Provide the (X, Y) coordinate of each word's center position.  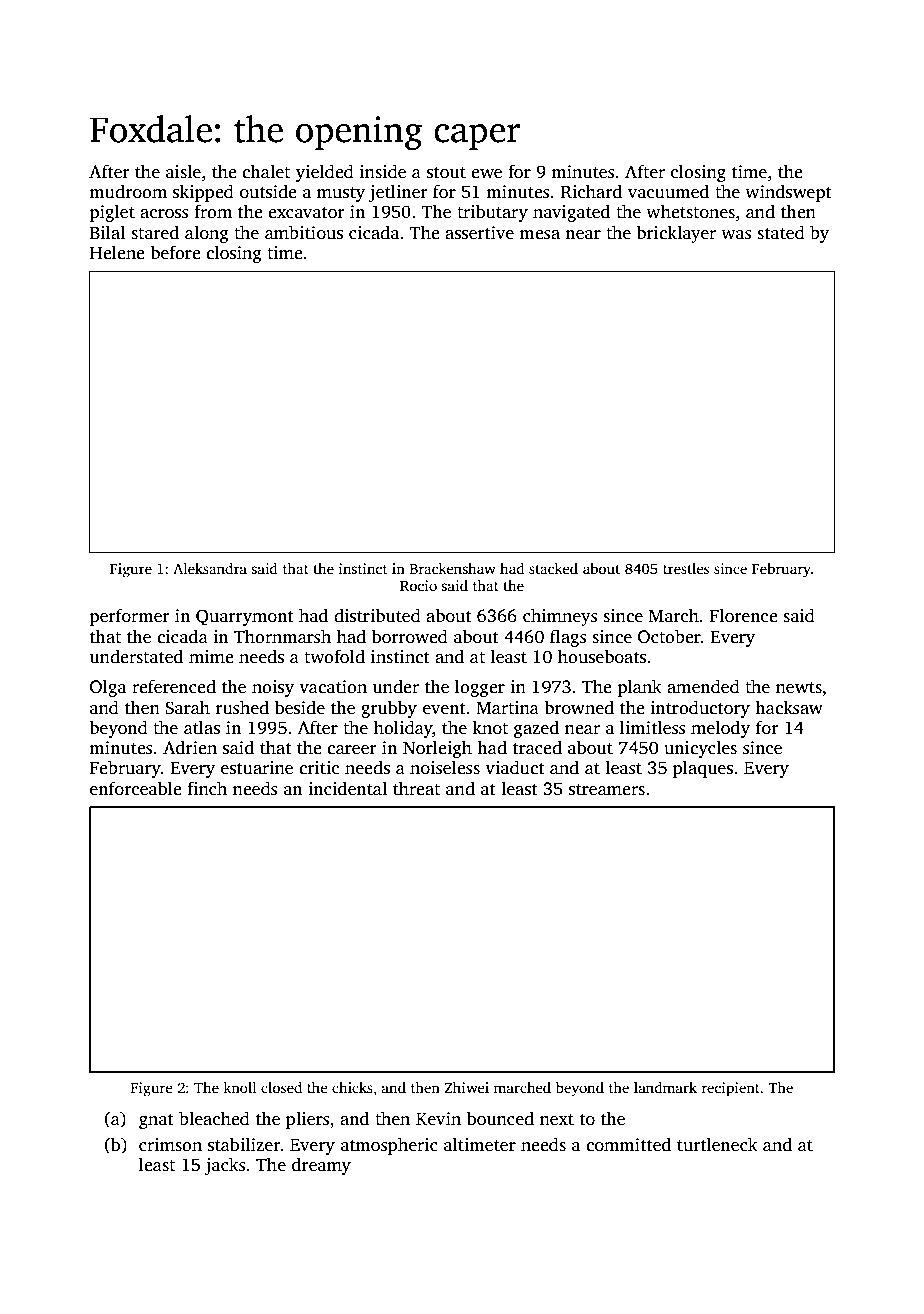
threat (416, 788)
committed (628, 1144)
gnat (156, 1121)
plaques (703, 769)
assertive (479, 233)
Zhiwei (467, 1087)
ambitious (304, 232)
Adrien (190, 747)
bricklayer (676, 234)
